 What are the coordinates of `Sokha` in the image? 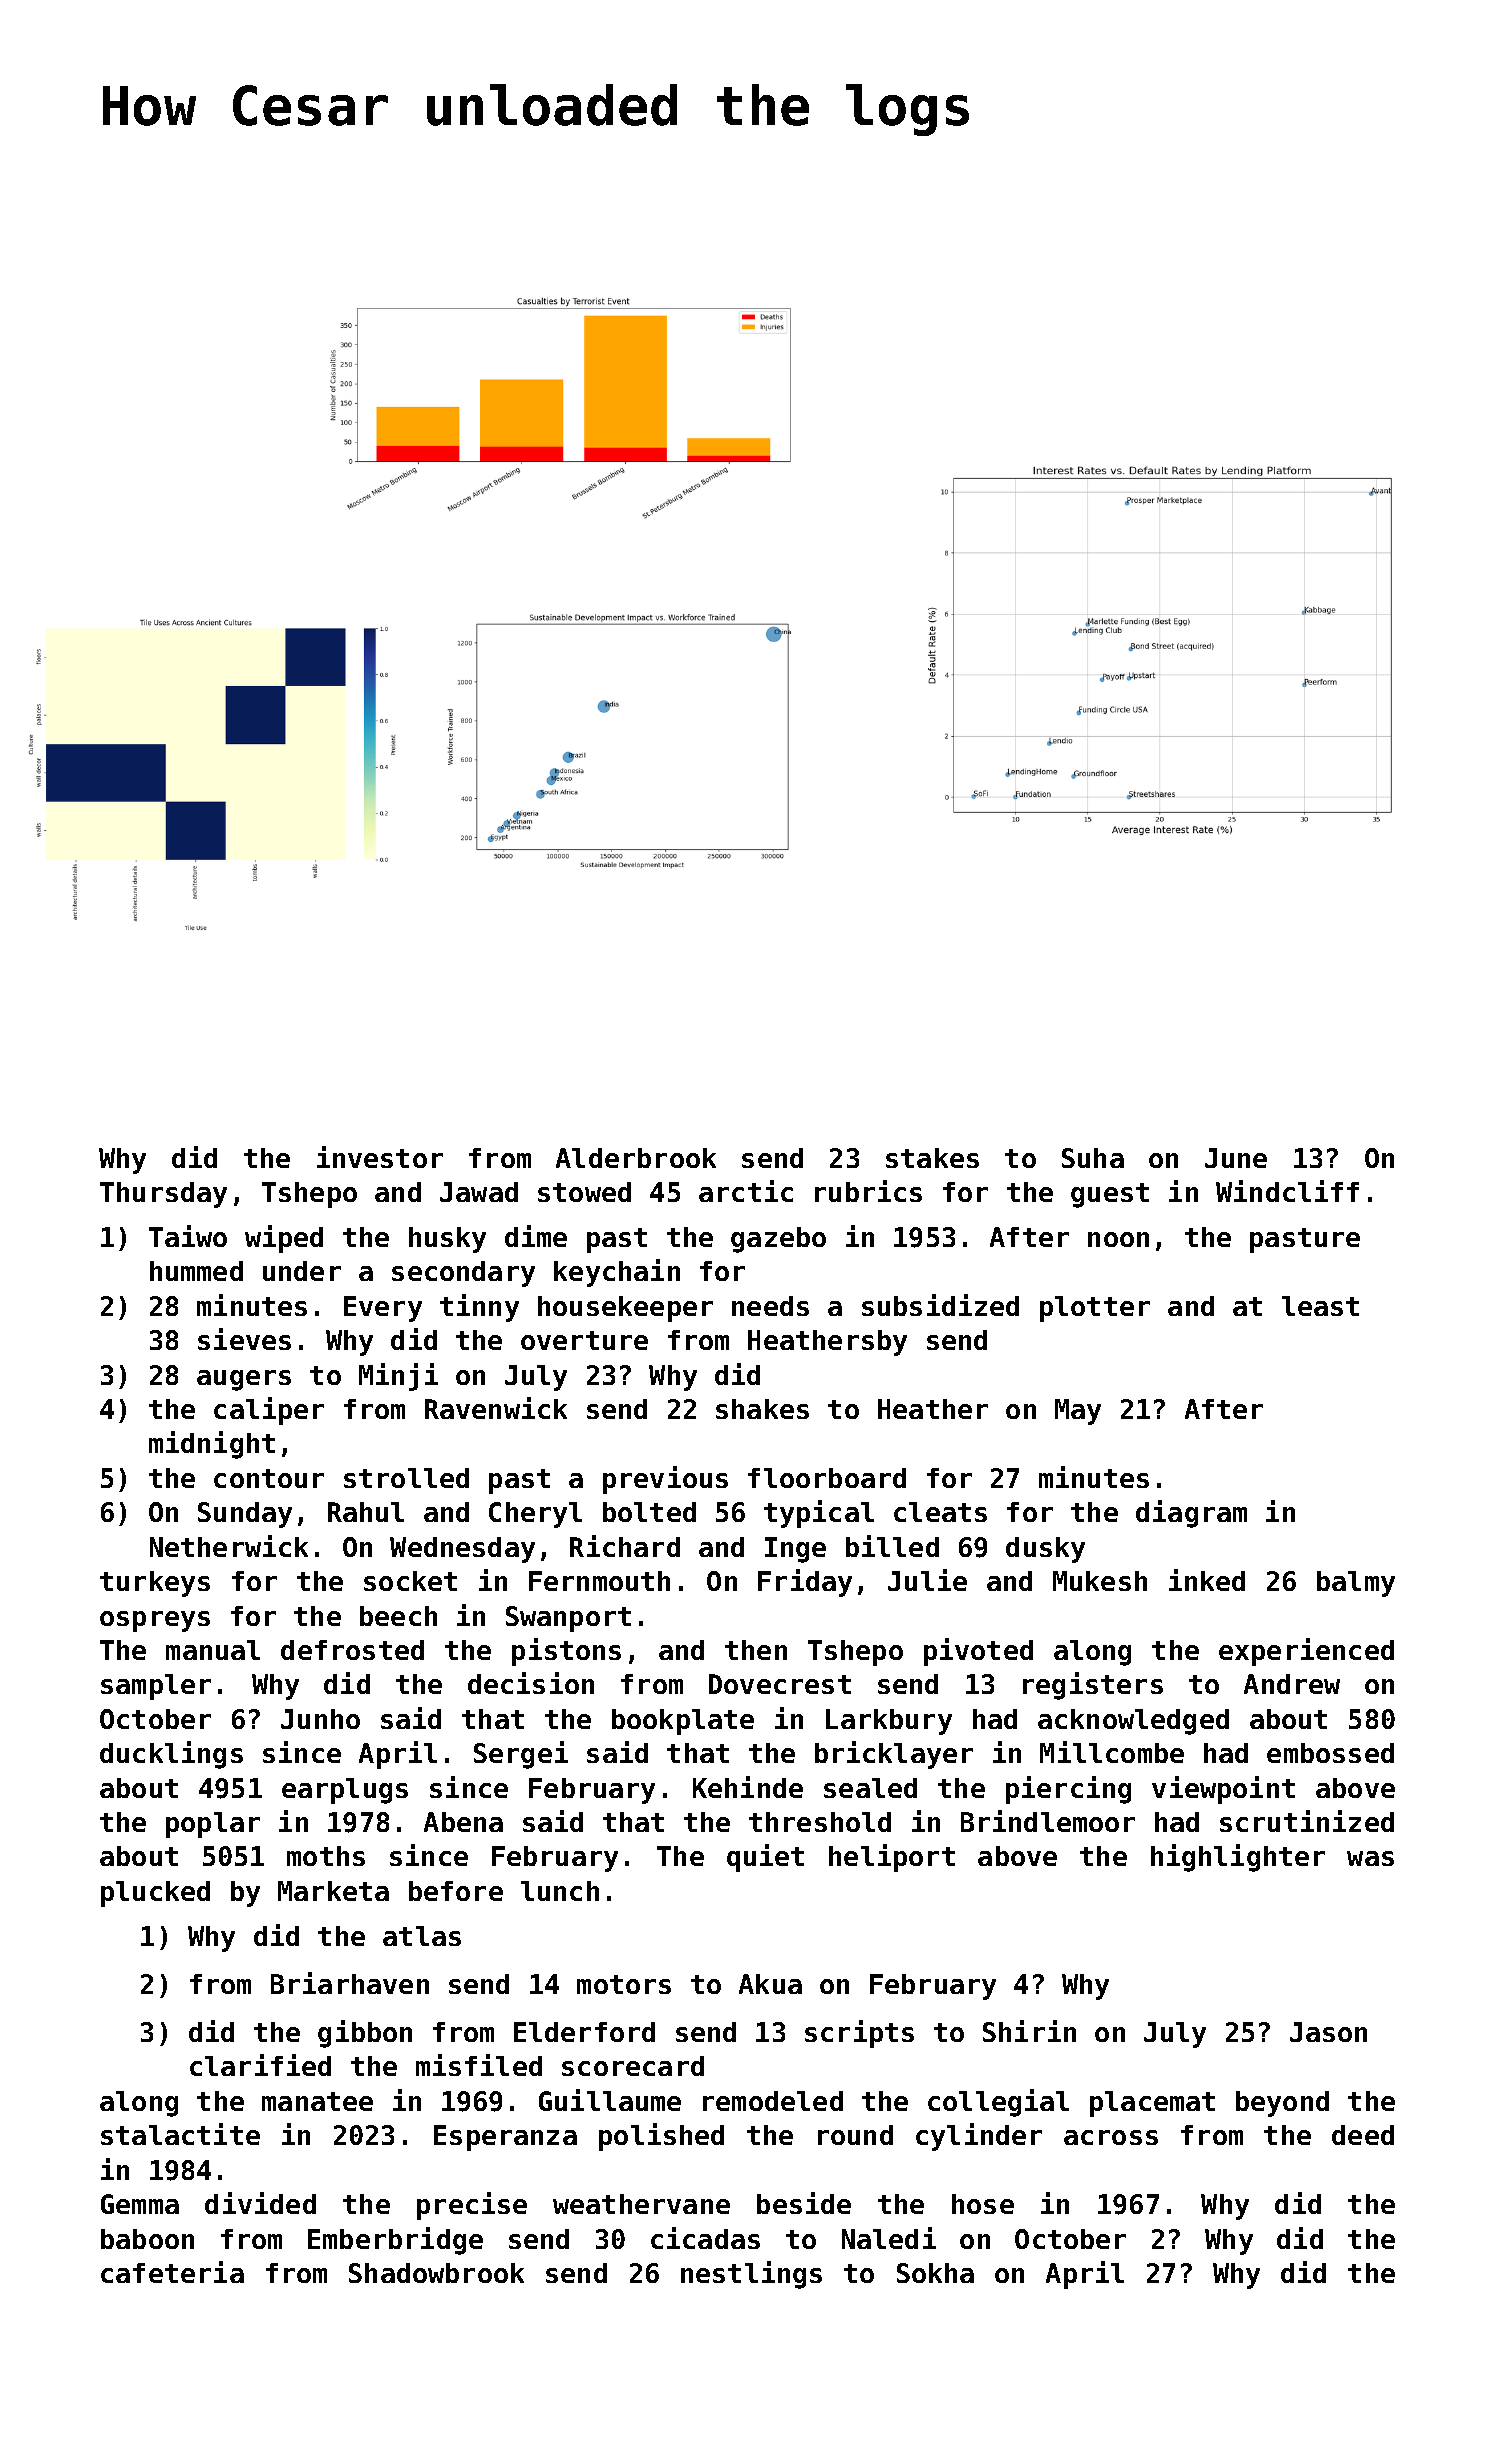 It's located at (935, 2273).
